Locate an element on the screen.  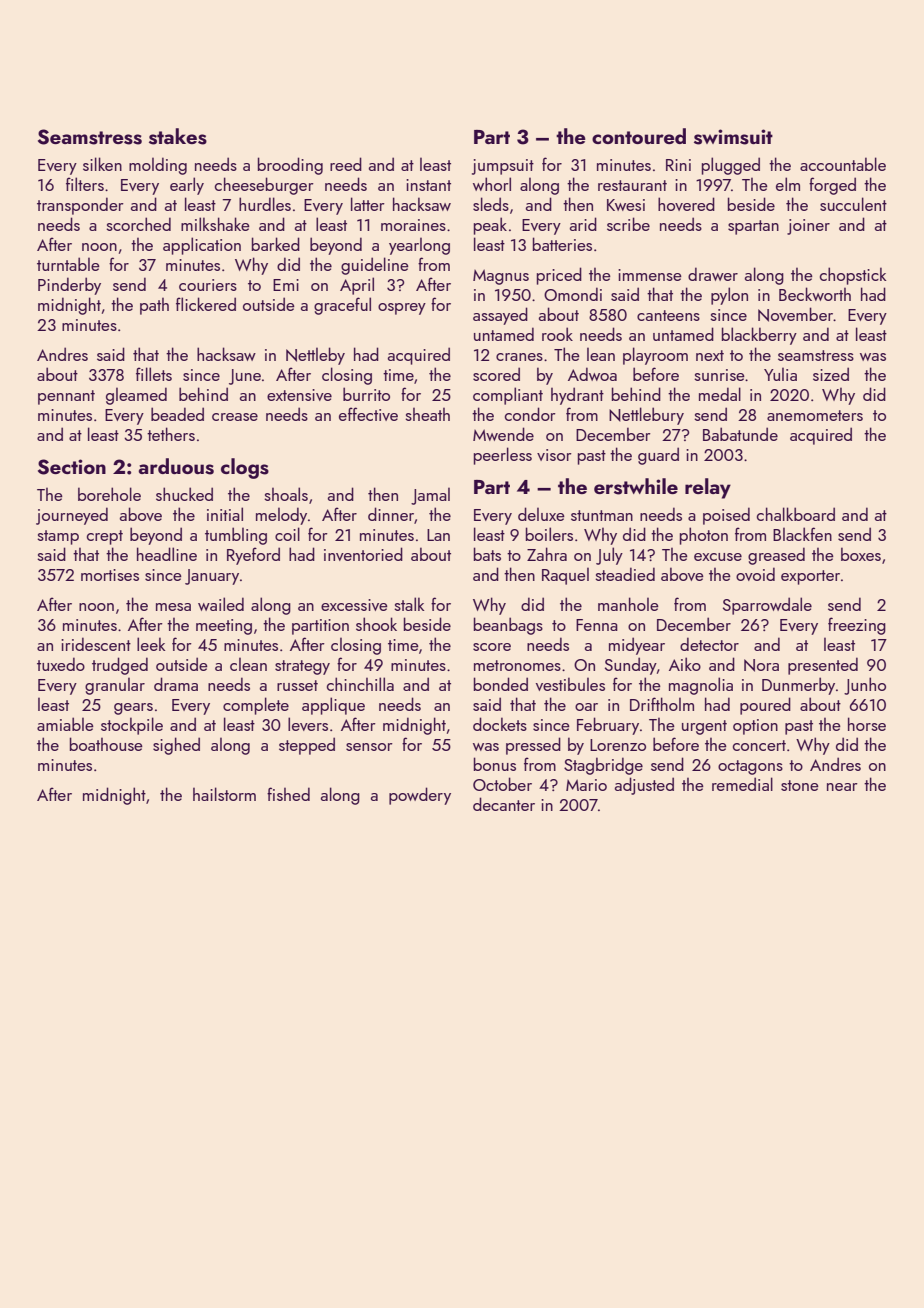
adjusted is located at coordinates (644, 786).
